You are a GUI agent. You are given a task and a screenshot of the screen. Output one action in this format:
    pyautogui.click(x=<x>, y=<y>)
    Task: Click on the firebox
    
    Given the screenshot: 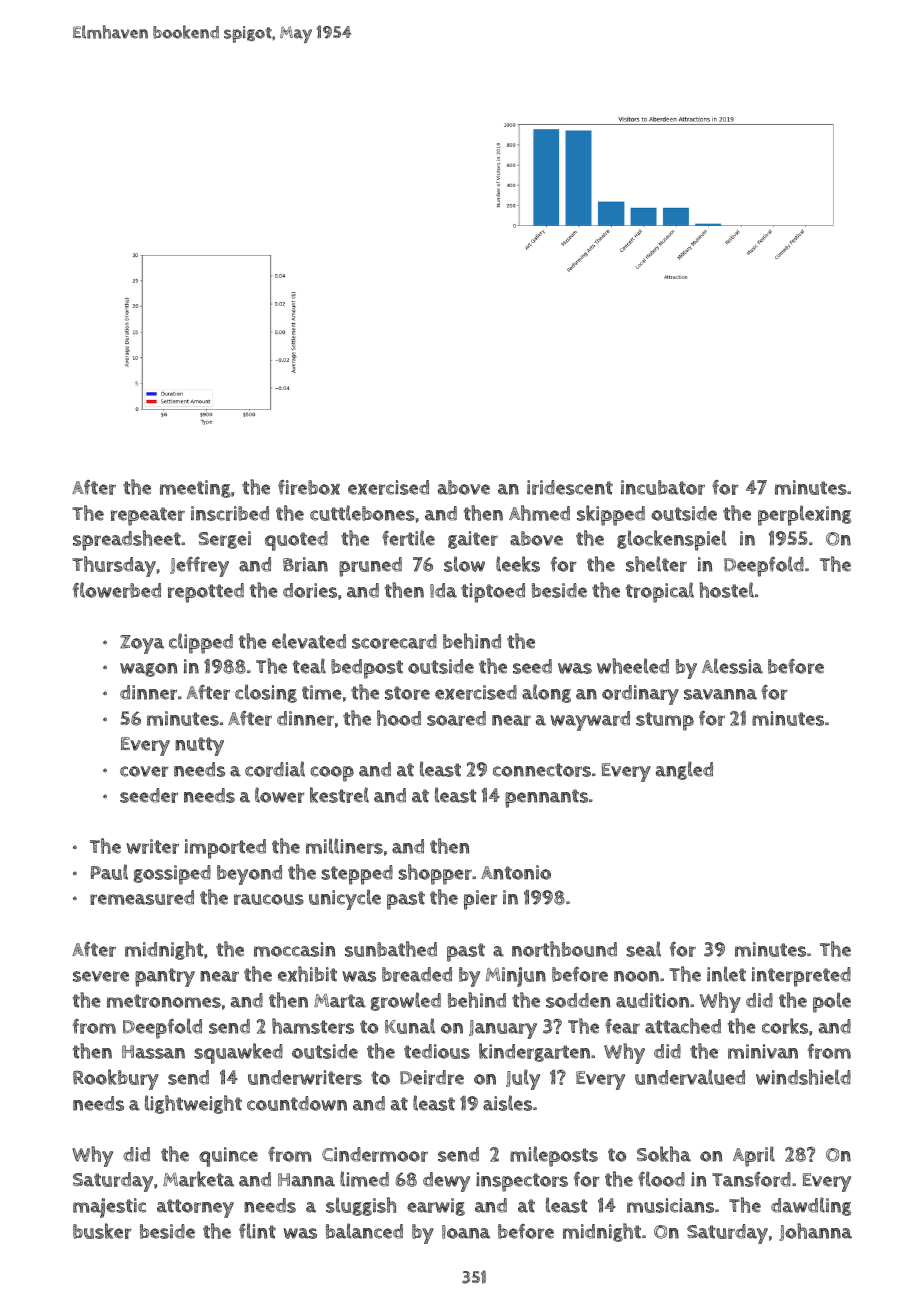 What is the action you would take?
    pyautogui.click(x=309, y=487)
